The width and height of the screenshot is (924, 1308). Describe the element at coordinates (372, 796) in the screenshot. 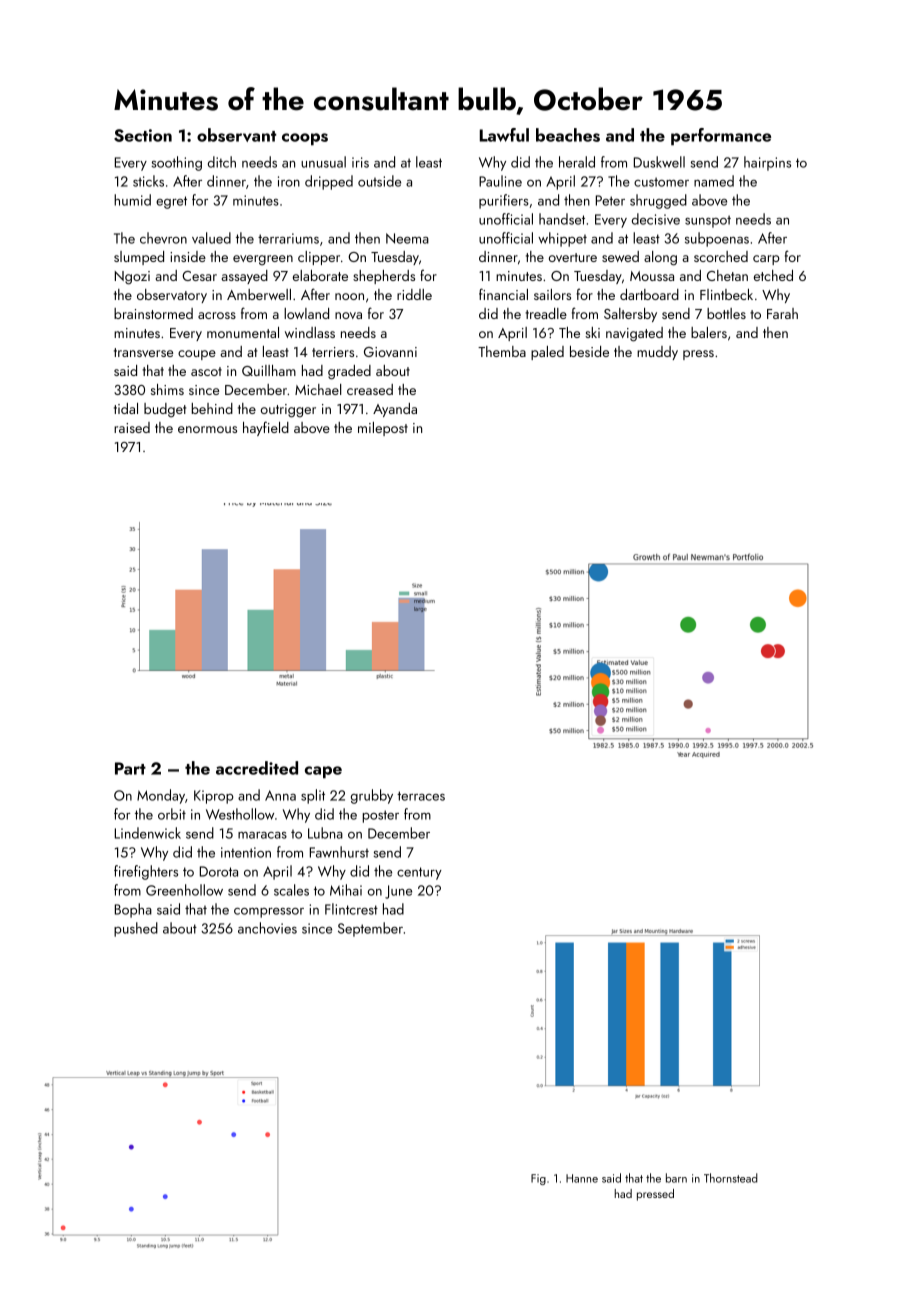

I see `grubby` at that location.
